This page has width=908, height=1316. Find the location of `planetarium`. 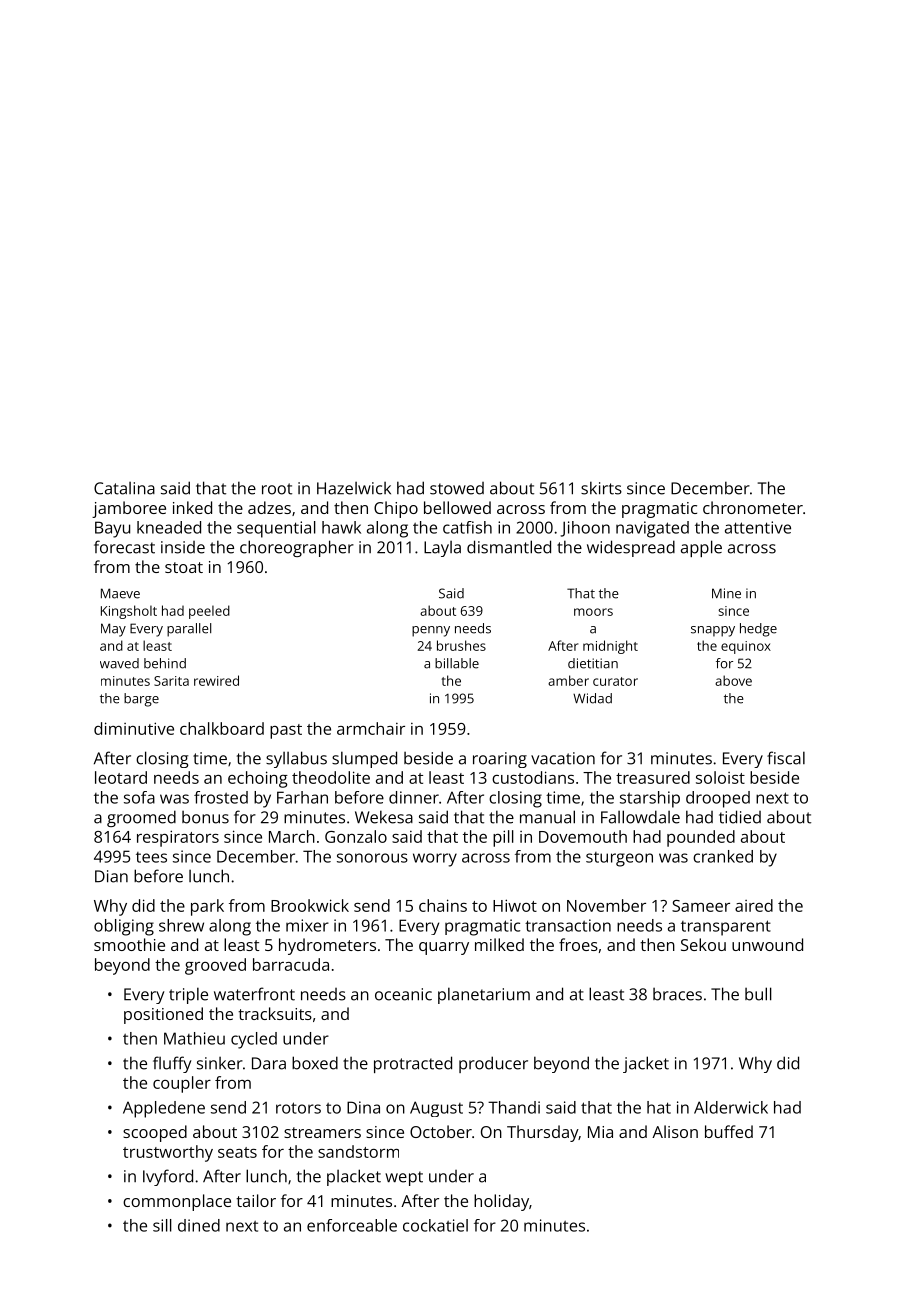

planetarium is located at coordinates (484, 995).
